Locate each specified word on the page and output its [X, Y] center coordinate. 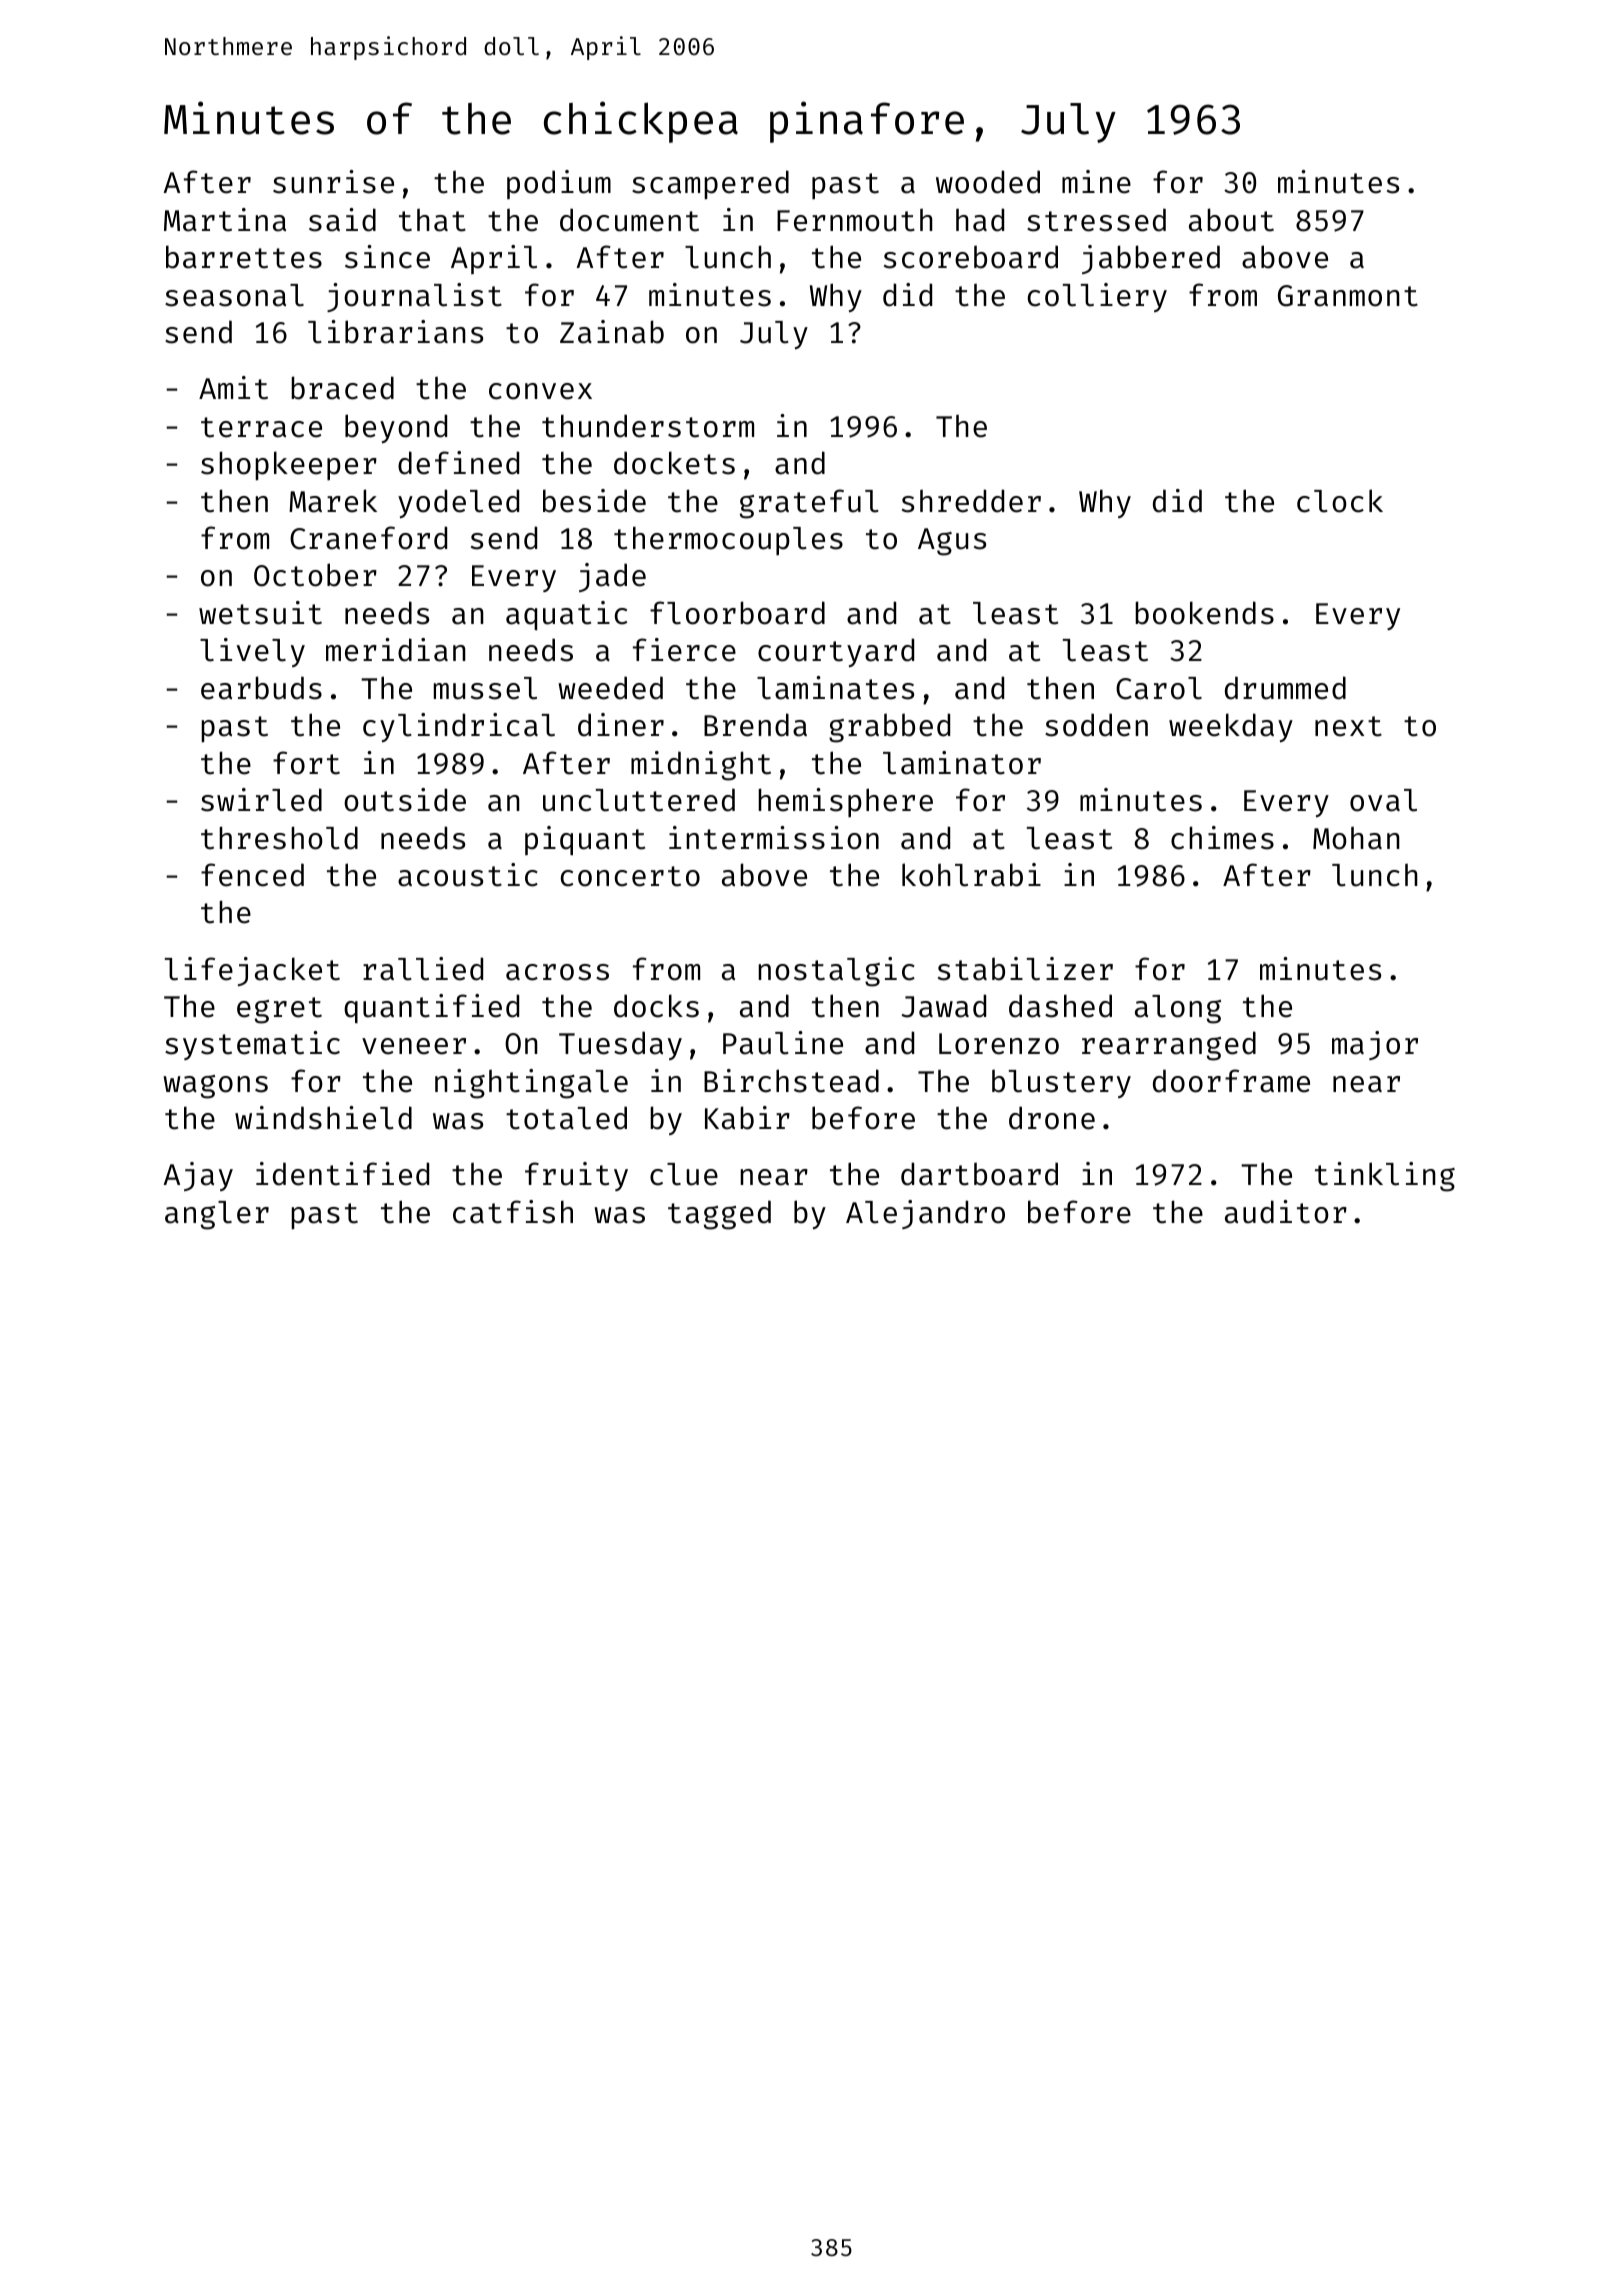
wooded [988, 182]
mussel [485, 688]
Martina [225, 220]
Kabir [747, 1118]
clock [1340, 501]
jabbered [1151, 259]
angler [217, 1215]
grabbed [889, 728]
